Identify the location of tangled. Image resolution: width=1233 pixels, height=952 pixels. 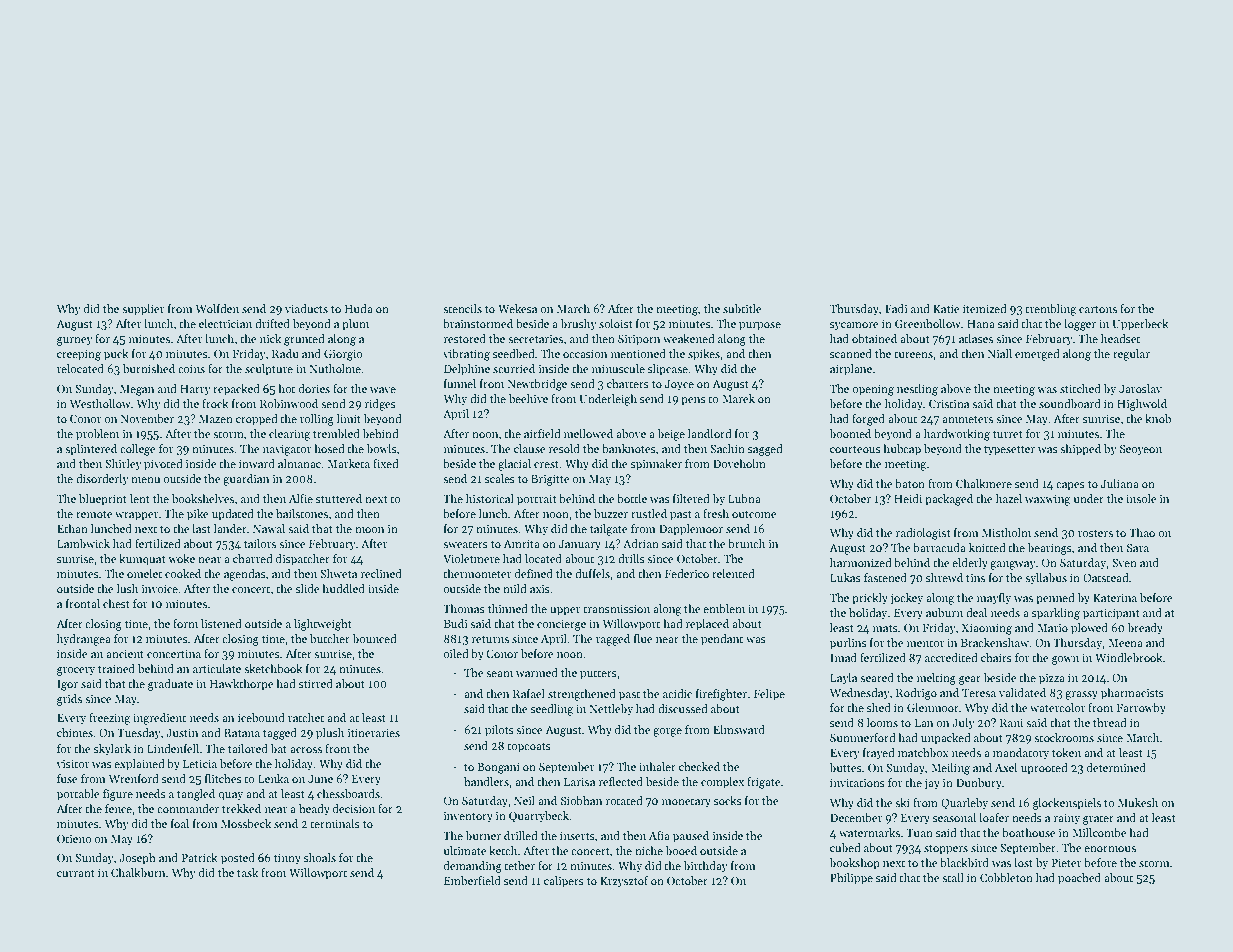
(196, 795).
